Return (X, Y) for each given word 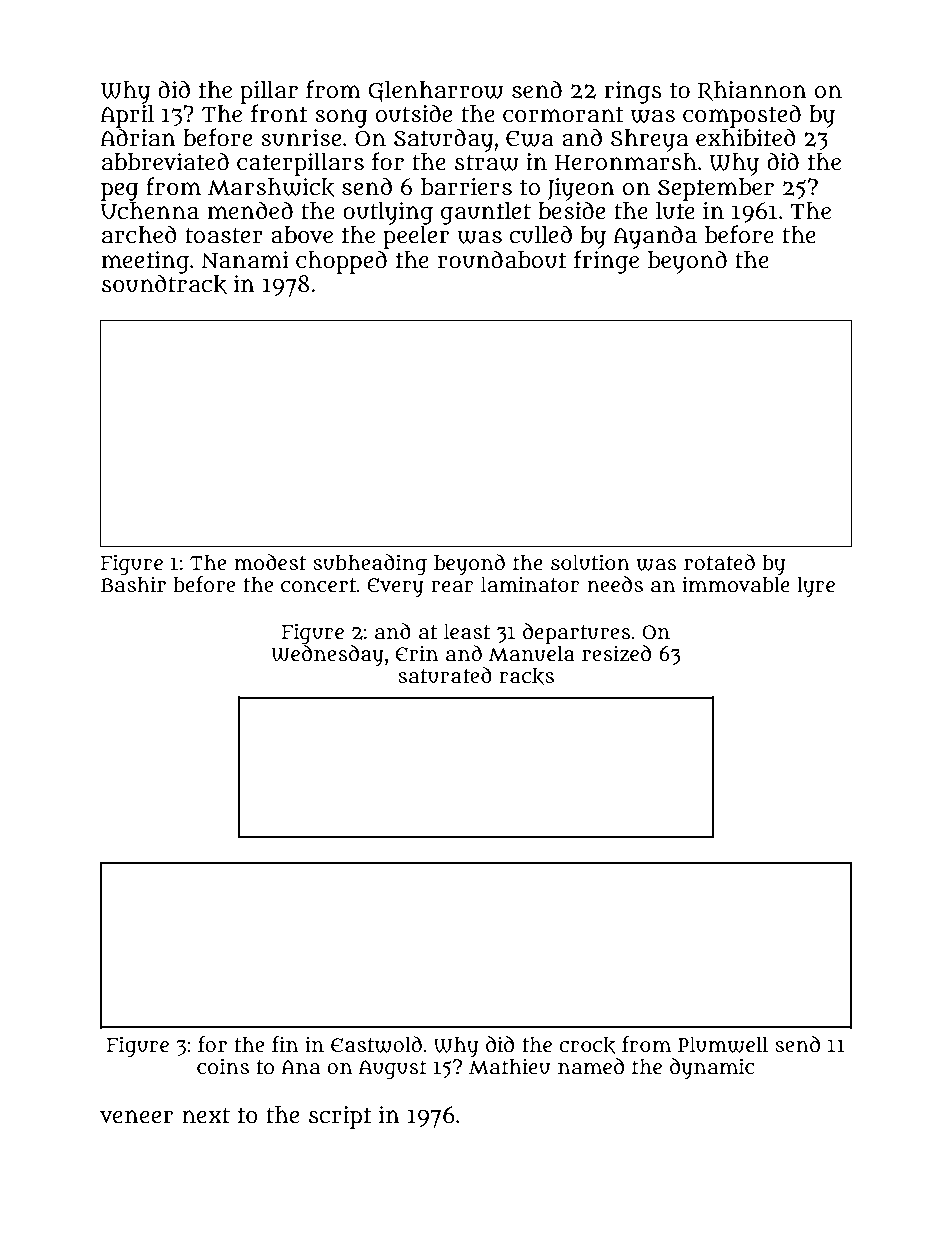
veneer (136, 1117)
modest (270, 562)
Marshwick (271, 187)
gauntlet (486, 213)
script (340, 1117)
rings (633, 92)
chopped (341, 262)
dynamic (712, 1068)
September (716, 189)
